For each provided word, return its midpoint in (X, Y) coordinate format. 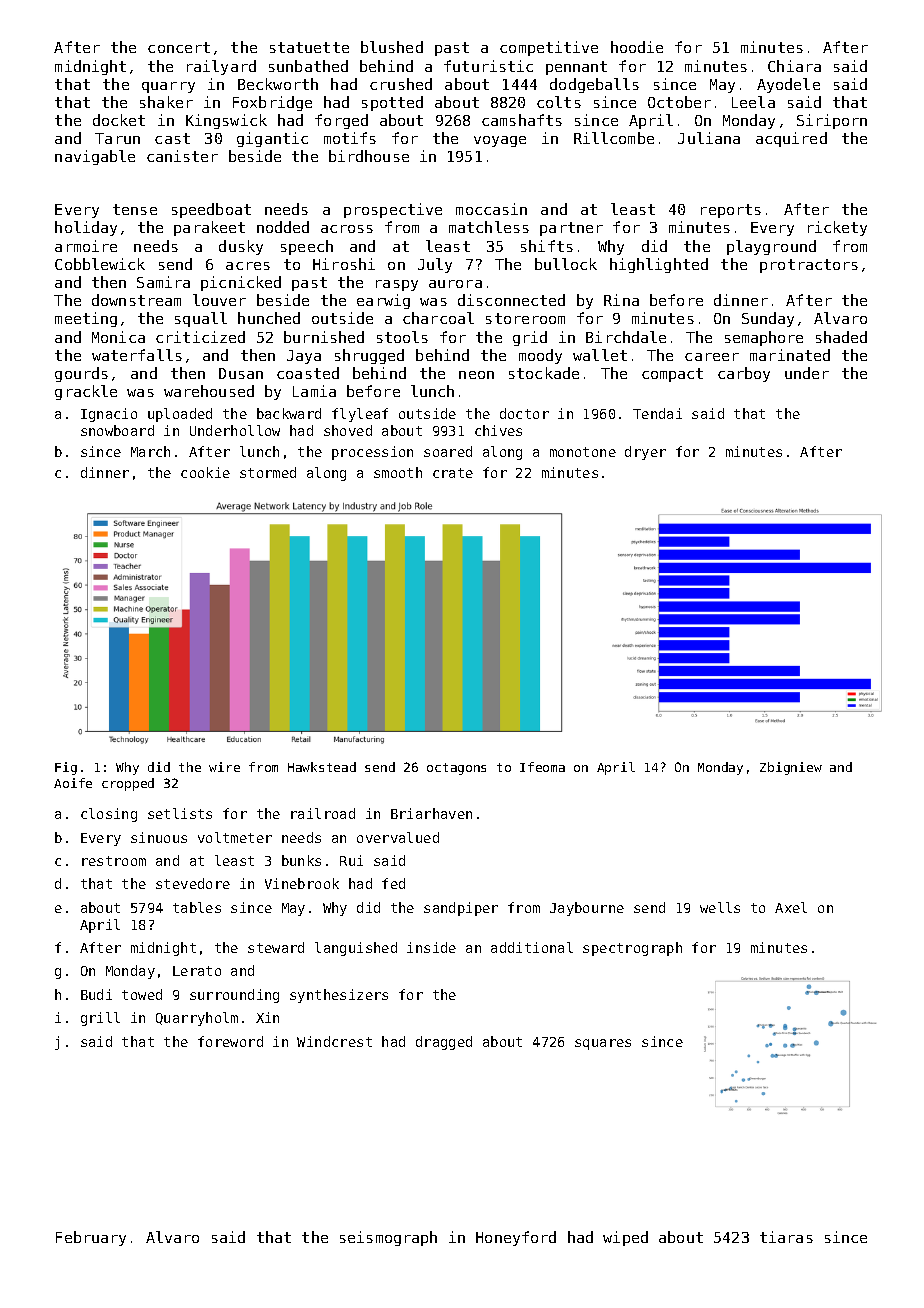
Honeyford (516, 1238)
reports (731, 211)
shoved (348, 430)
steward (276, 947)
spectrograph (632, 949)
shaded (841, 337)
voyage (500, 141)
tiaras (786, 1237)
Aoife (73, 783)
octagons (456, 769)
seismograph (388, 1238)
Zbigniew (791, 768)
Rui (351, 860)
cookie (205, 472)
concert (179, 47)
